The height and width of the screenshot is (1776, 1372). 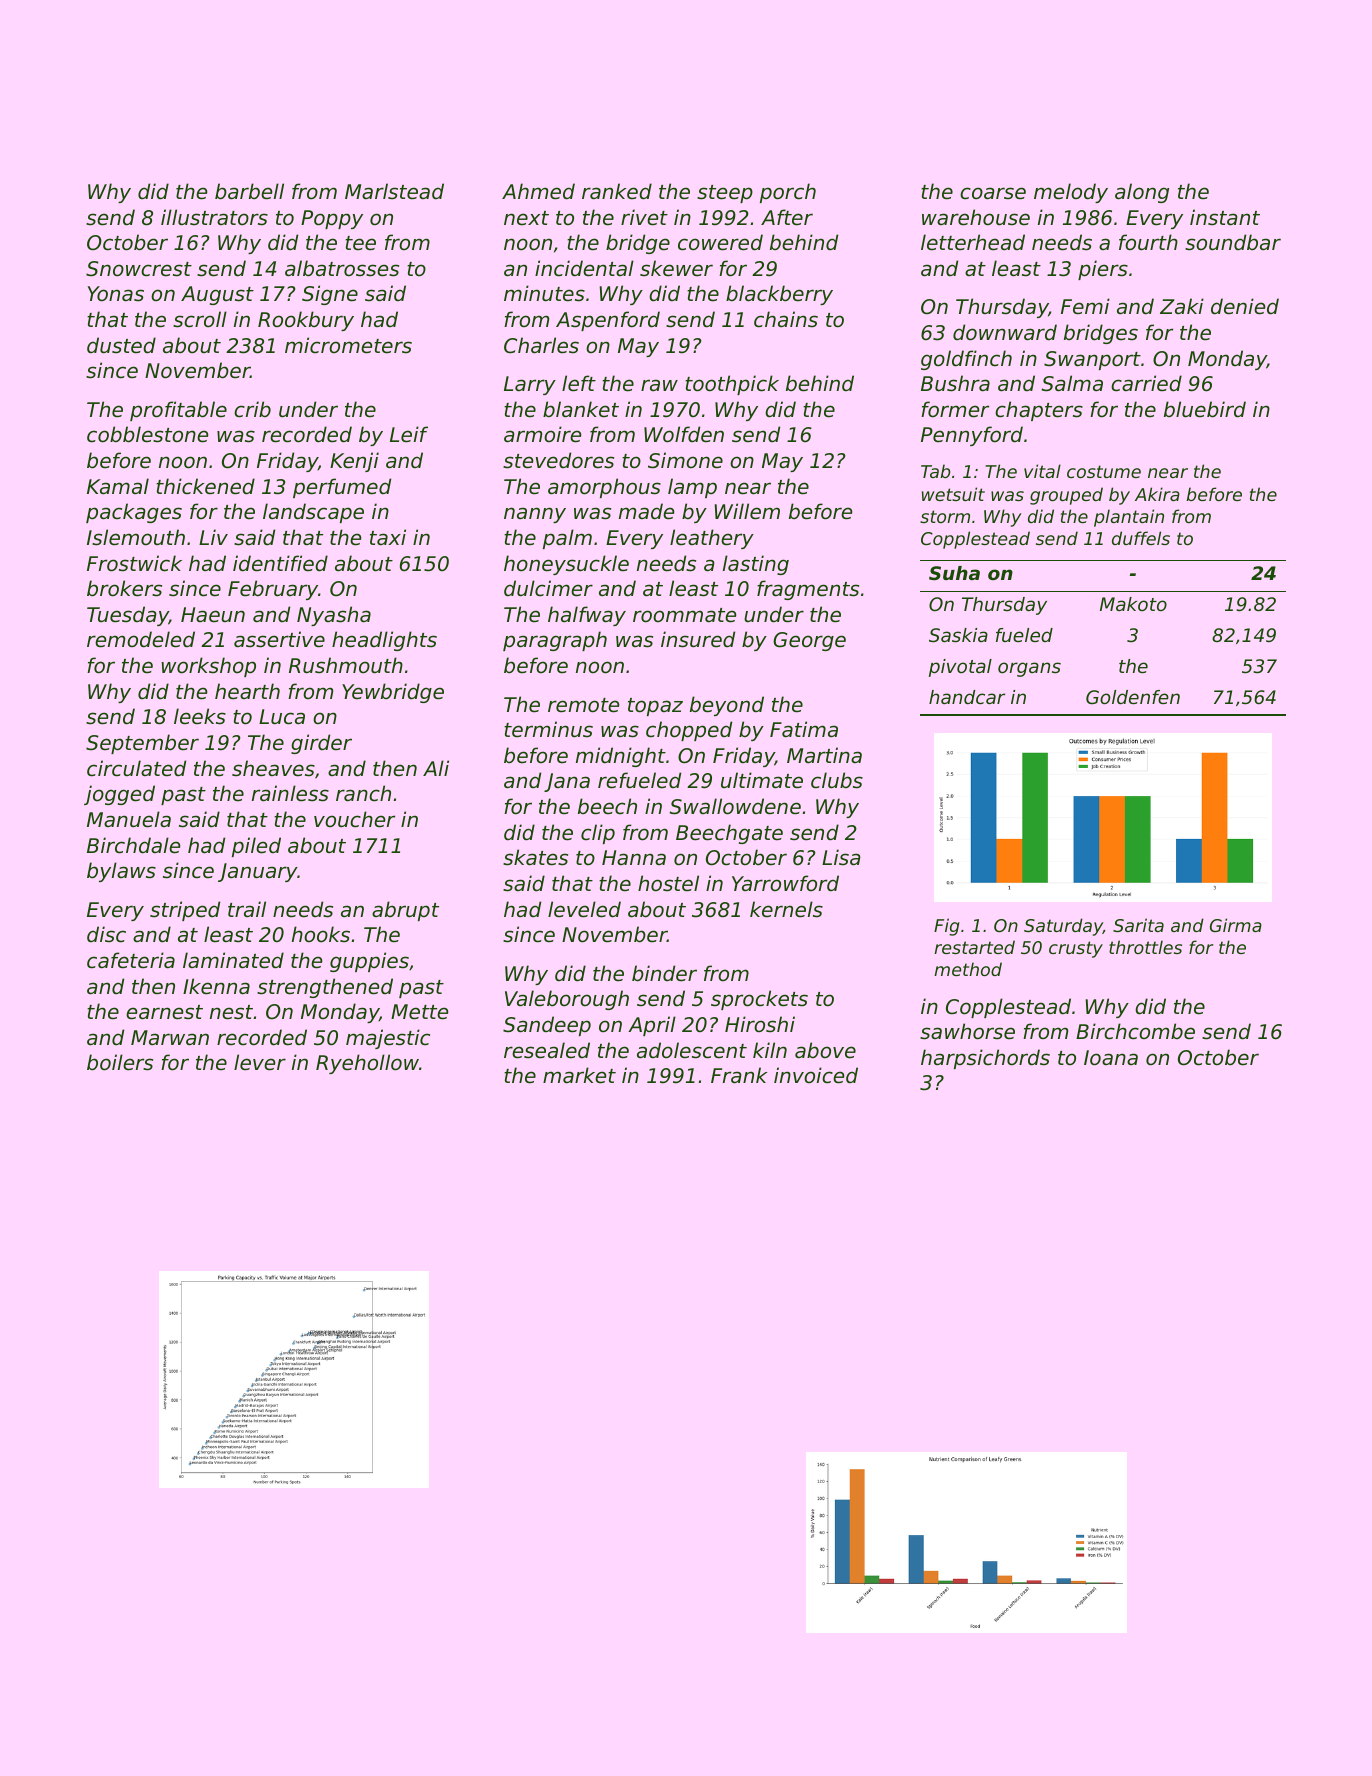 What do you see at coordinates (538, 191) in the screenshot?
I see `Ahmed` at bounding box center [538, 191].
